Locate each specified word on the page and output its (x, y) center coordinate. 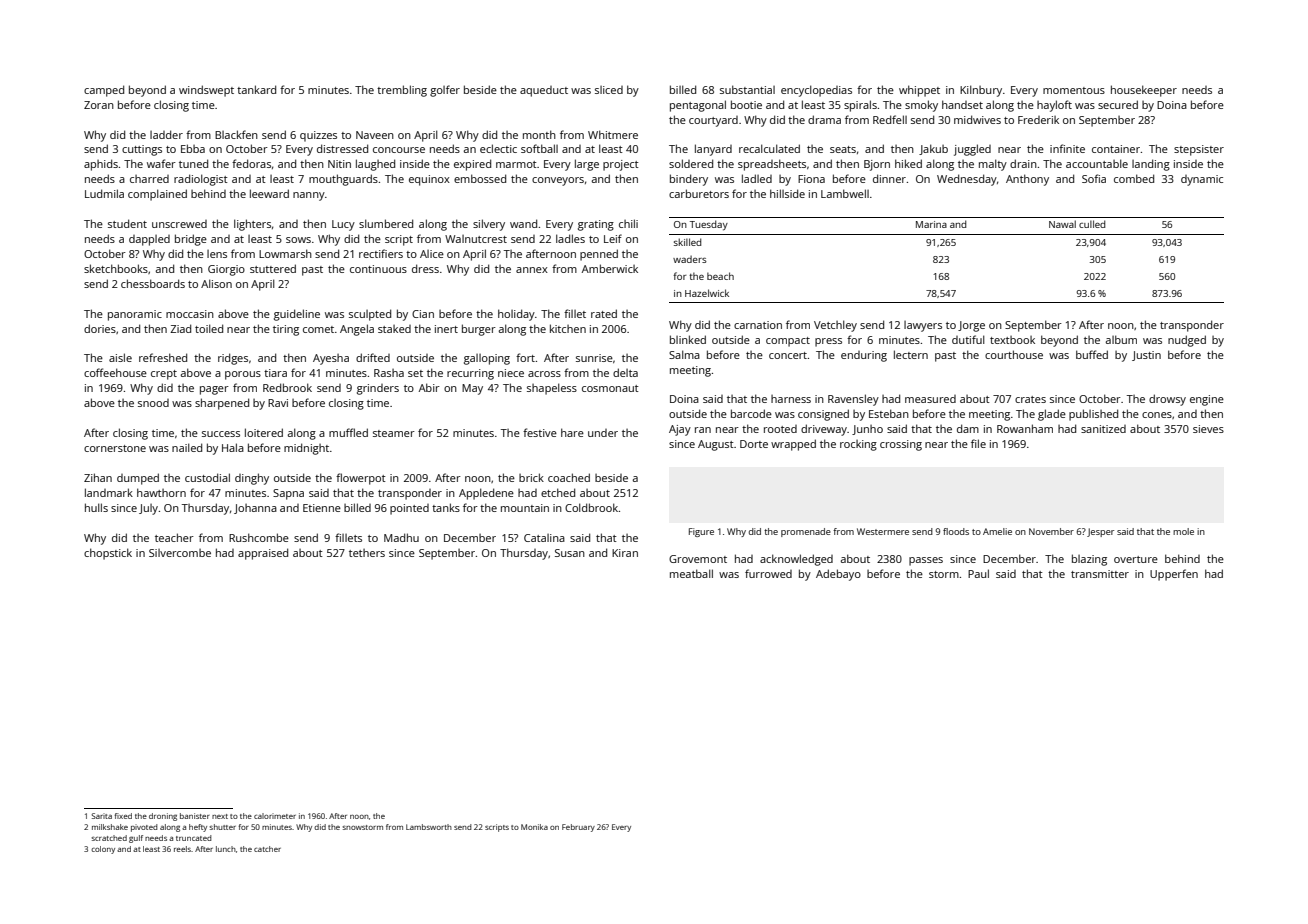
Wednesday (967, 180)
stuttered (273, 268)
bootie (746, 104)
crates (1030, 399)
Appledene (486, 494)
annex (532, 270)
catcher (267, 849)
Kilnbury (981, 91)
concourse (399, 150)
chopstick (108, 554)
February (578, 828)
